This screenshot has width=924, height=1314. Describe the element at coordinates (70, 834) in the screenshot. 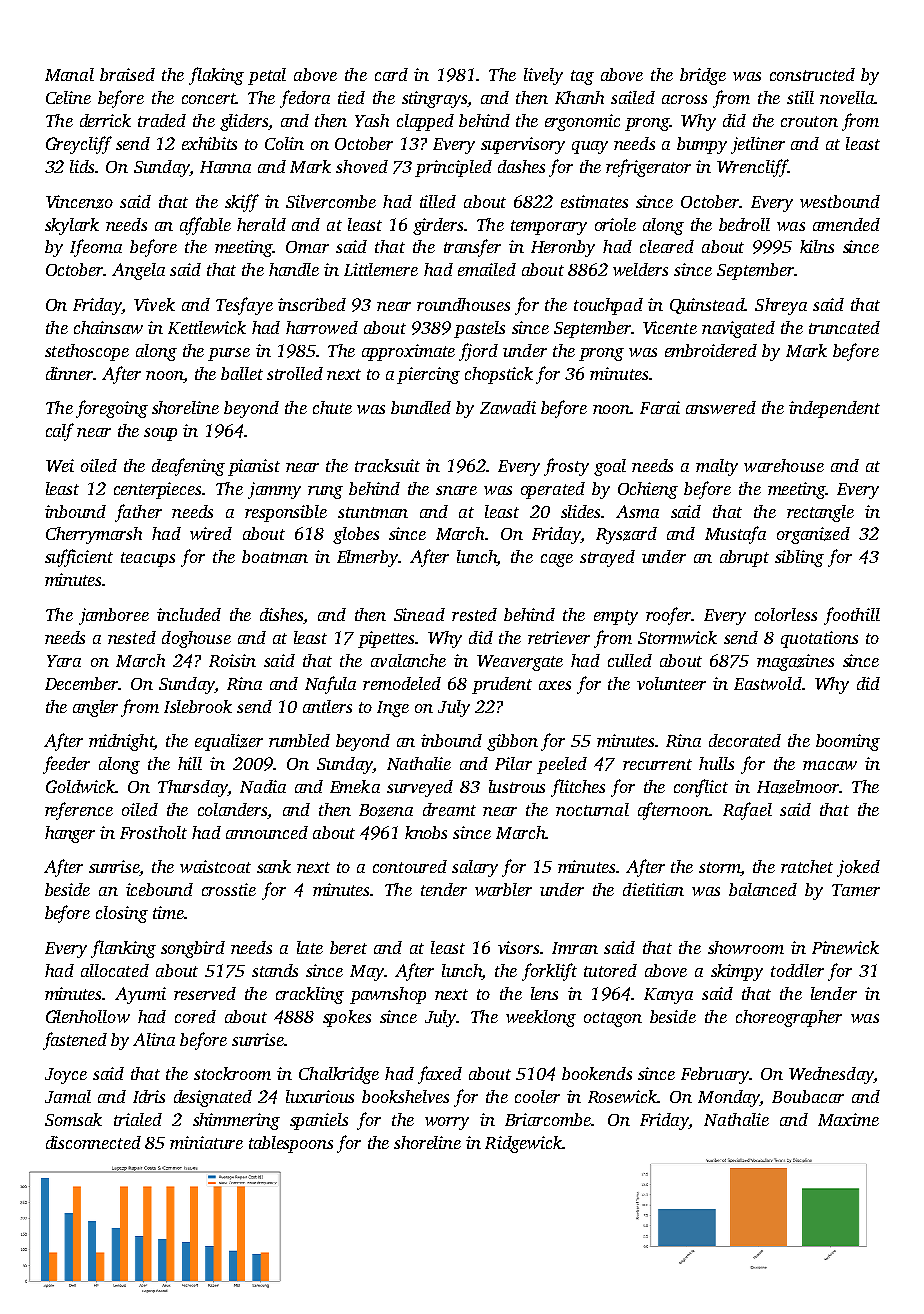

I see `hanger` at that location.
